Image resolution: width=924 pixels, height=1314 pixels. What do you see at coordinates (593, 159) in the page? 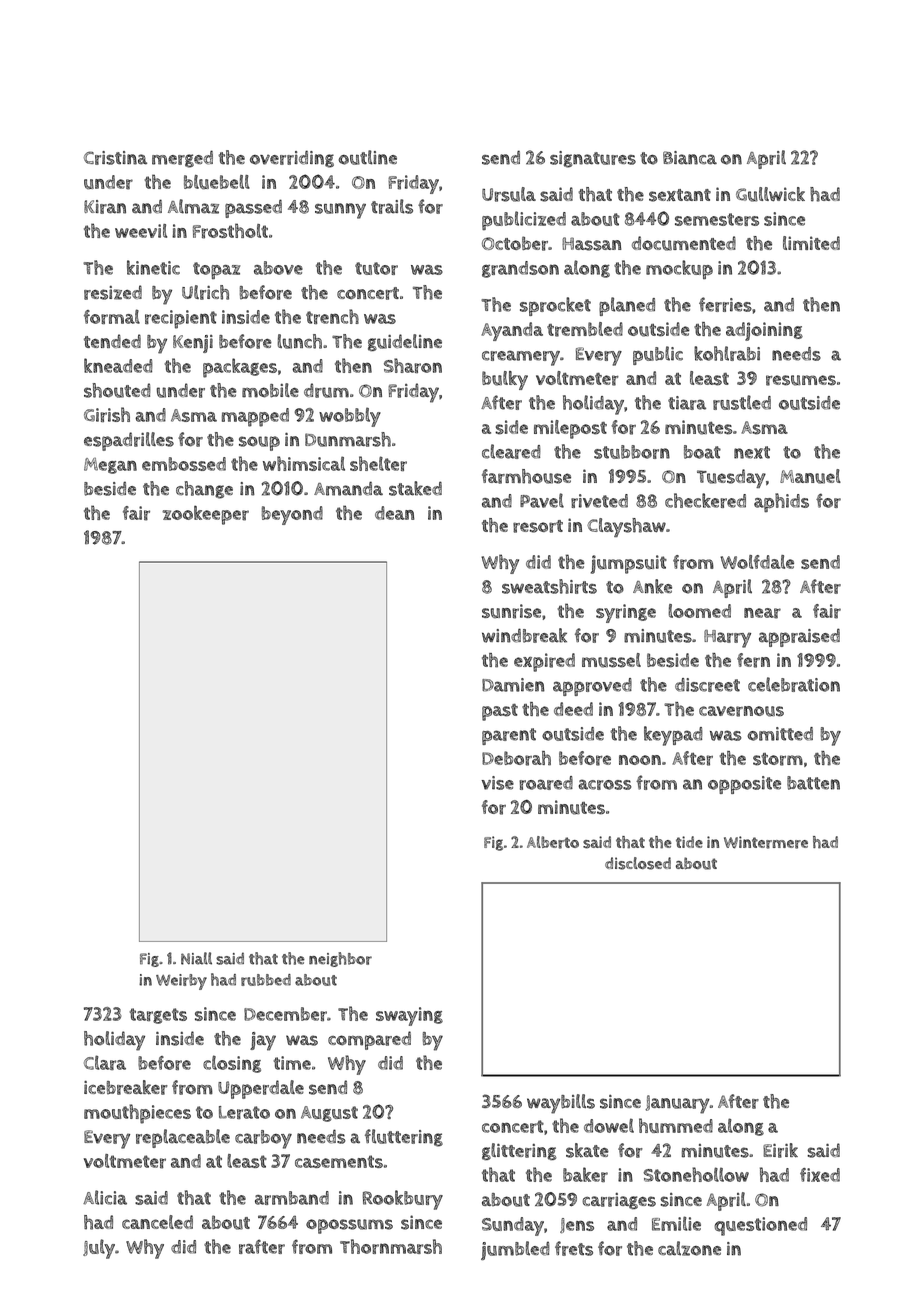
I see `signatures` at bounding box center [593, 159].
